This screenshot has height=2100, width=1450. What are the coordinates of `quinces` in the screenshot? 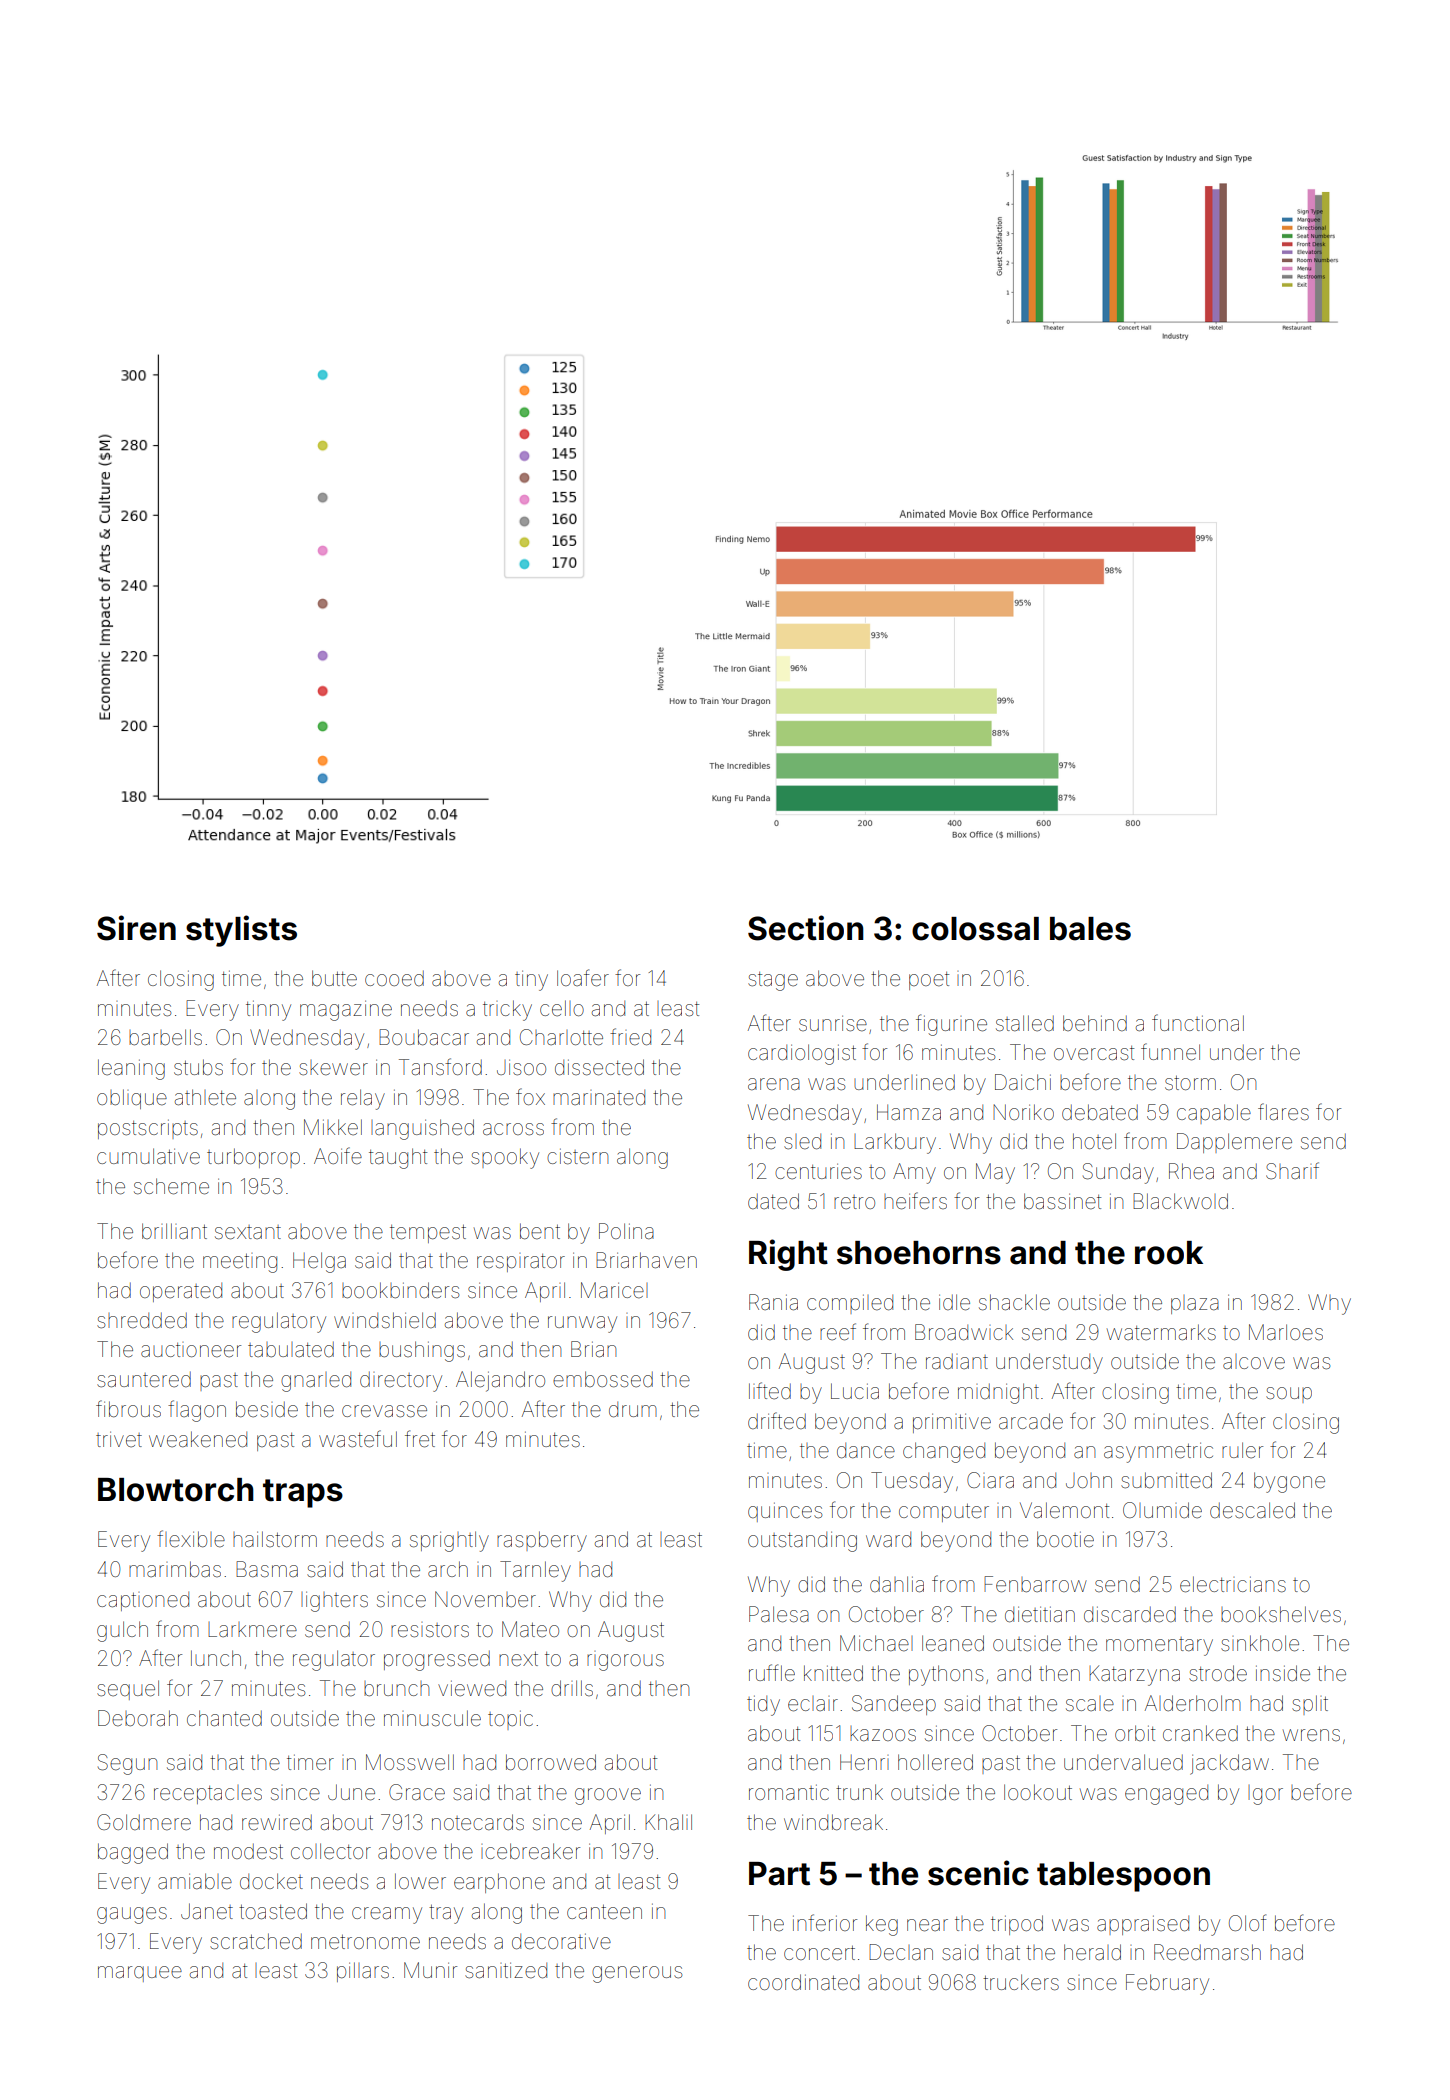 It's located at (785, 1512).
